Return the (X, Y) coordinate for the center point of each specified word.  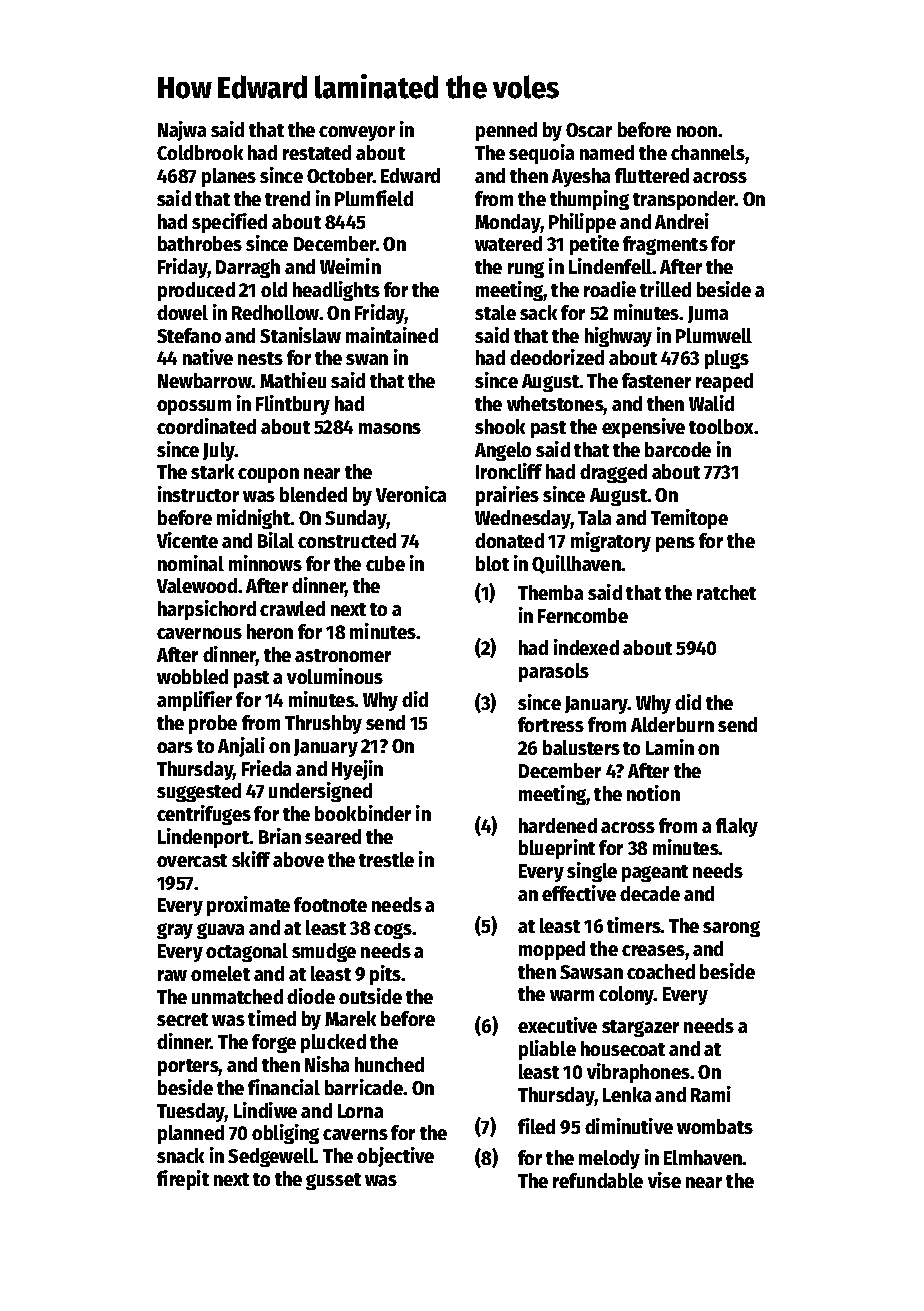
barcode (678, 449)
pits (385, 975)
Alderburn (672, 724)
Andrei (682, 221)
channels (708, 152)
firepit (183, 1180)
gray (175, 931)
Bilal (276, 540)
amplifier (194, 701)
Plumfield (374, 198)
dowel (182, 312)
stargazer (640, 1028)
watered (508, 243)
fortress (551, 724)
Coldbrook (200, 152)
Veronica (411, 494)
